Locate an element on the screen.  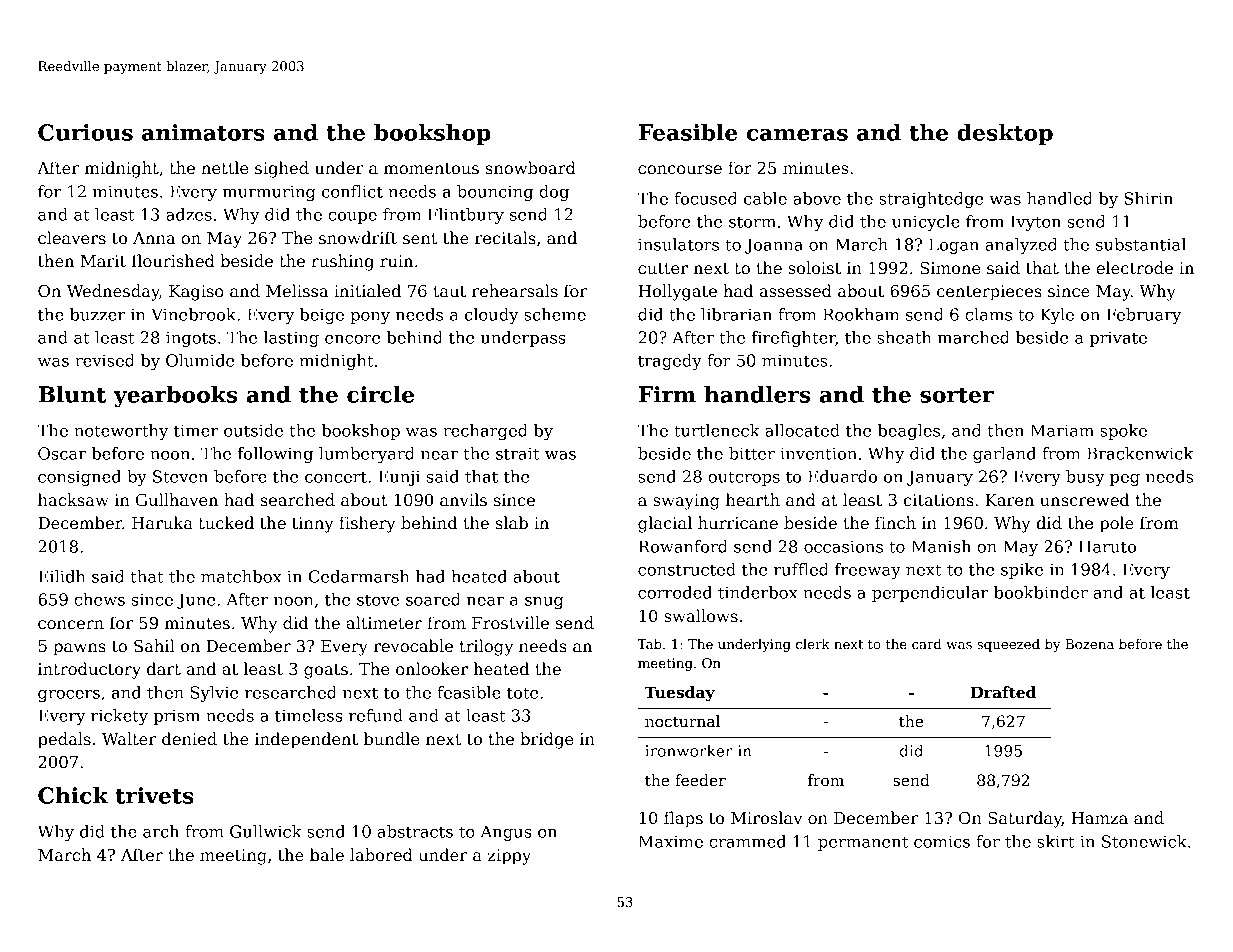
Curious is located at coordinates (85, 132).
